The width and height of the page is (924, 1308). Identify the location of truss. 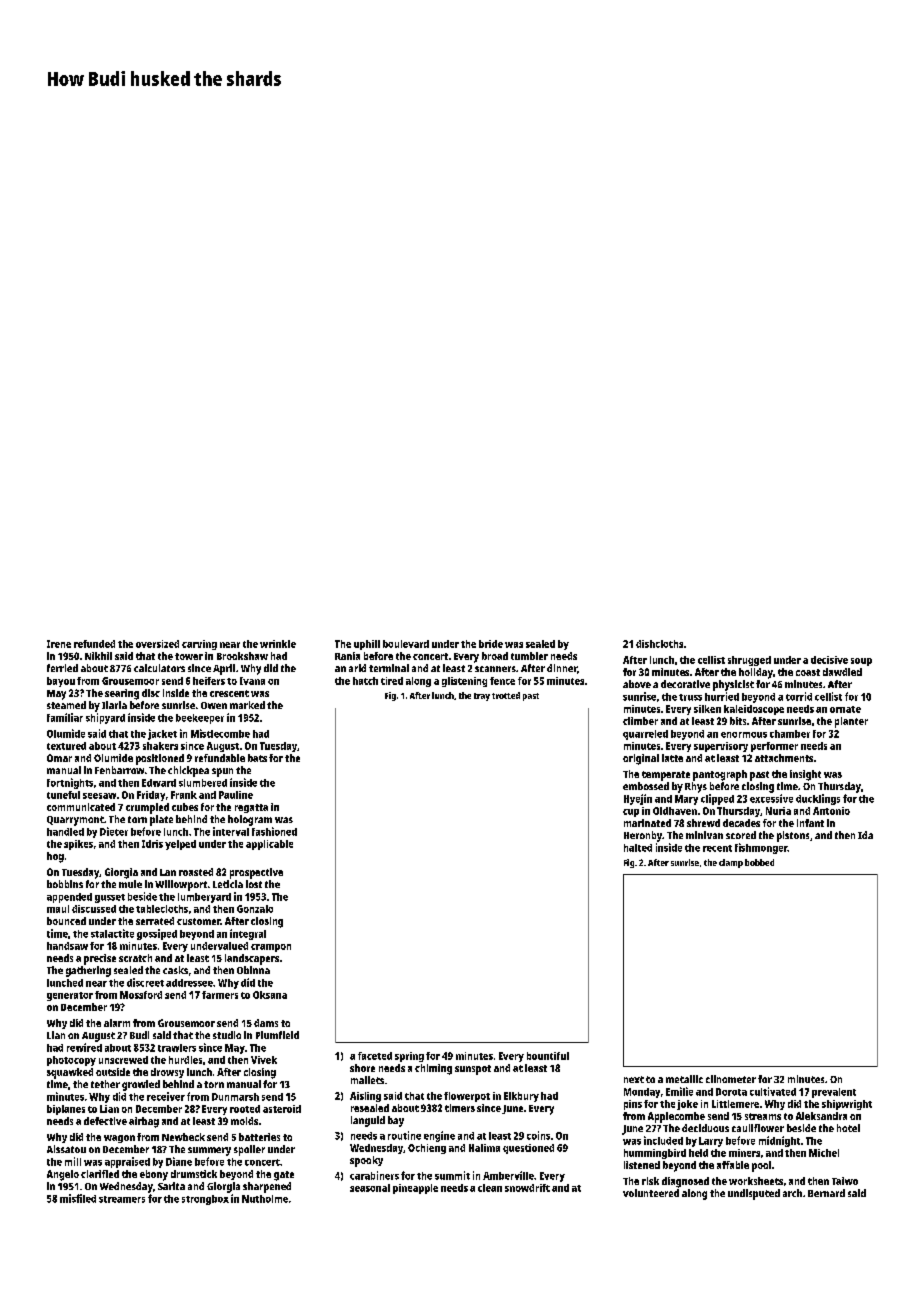
(690, 697).
